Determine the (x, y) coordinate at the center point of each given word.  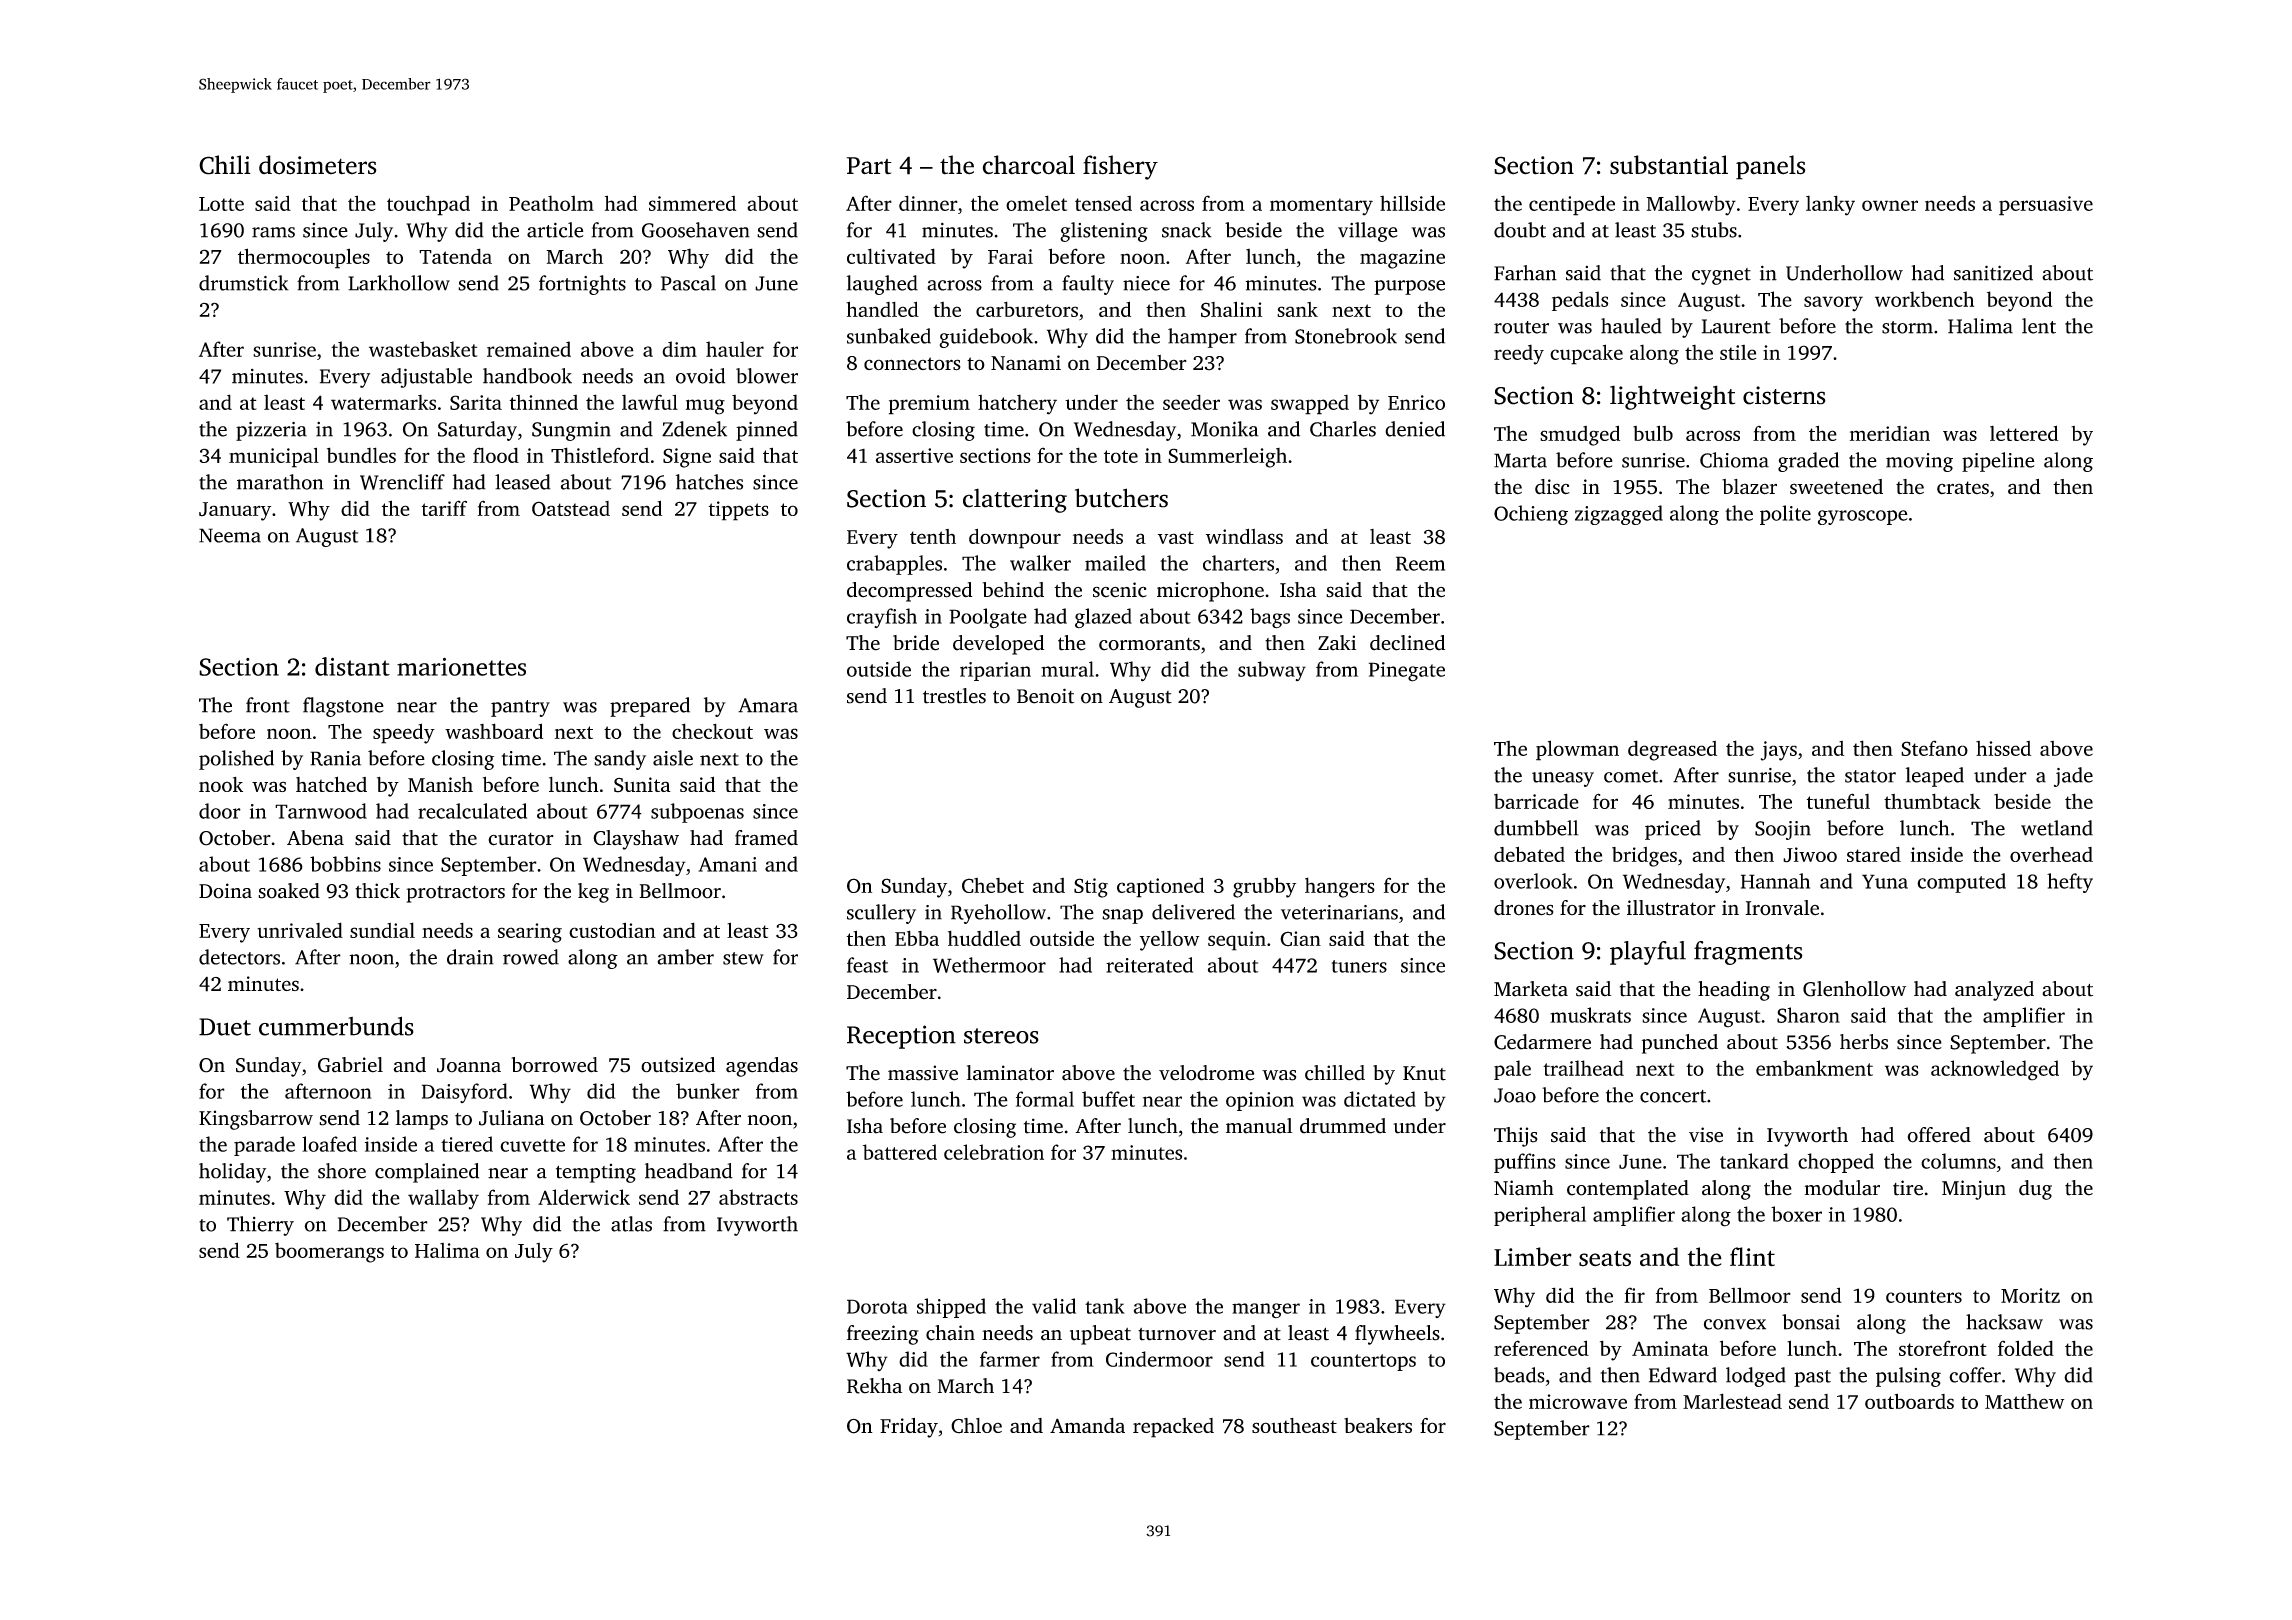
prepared (650, 707)
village (1368, 232)
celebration (994, 1152)
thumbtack (1932, 801)
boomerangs (329, 1252)
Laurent (1736, 326)
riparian (995, 671)
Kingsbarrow (256, 1120)
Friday (909, 1428)
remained (529, 349)
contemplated (1628, 1190)
